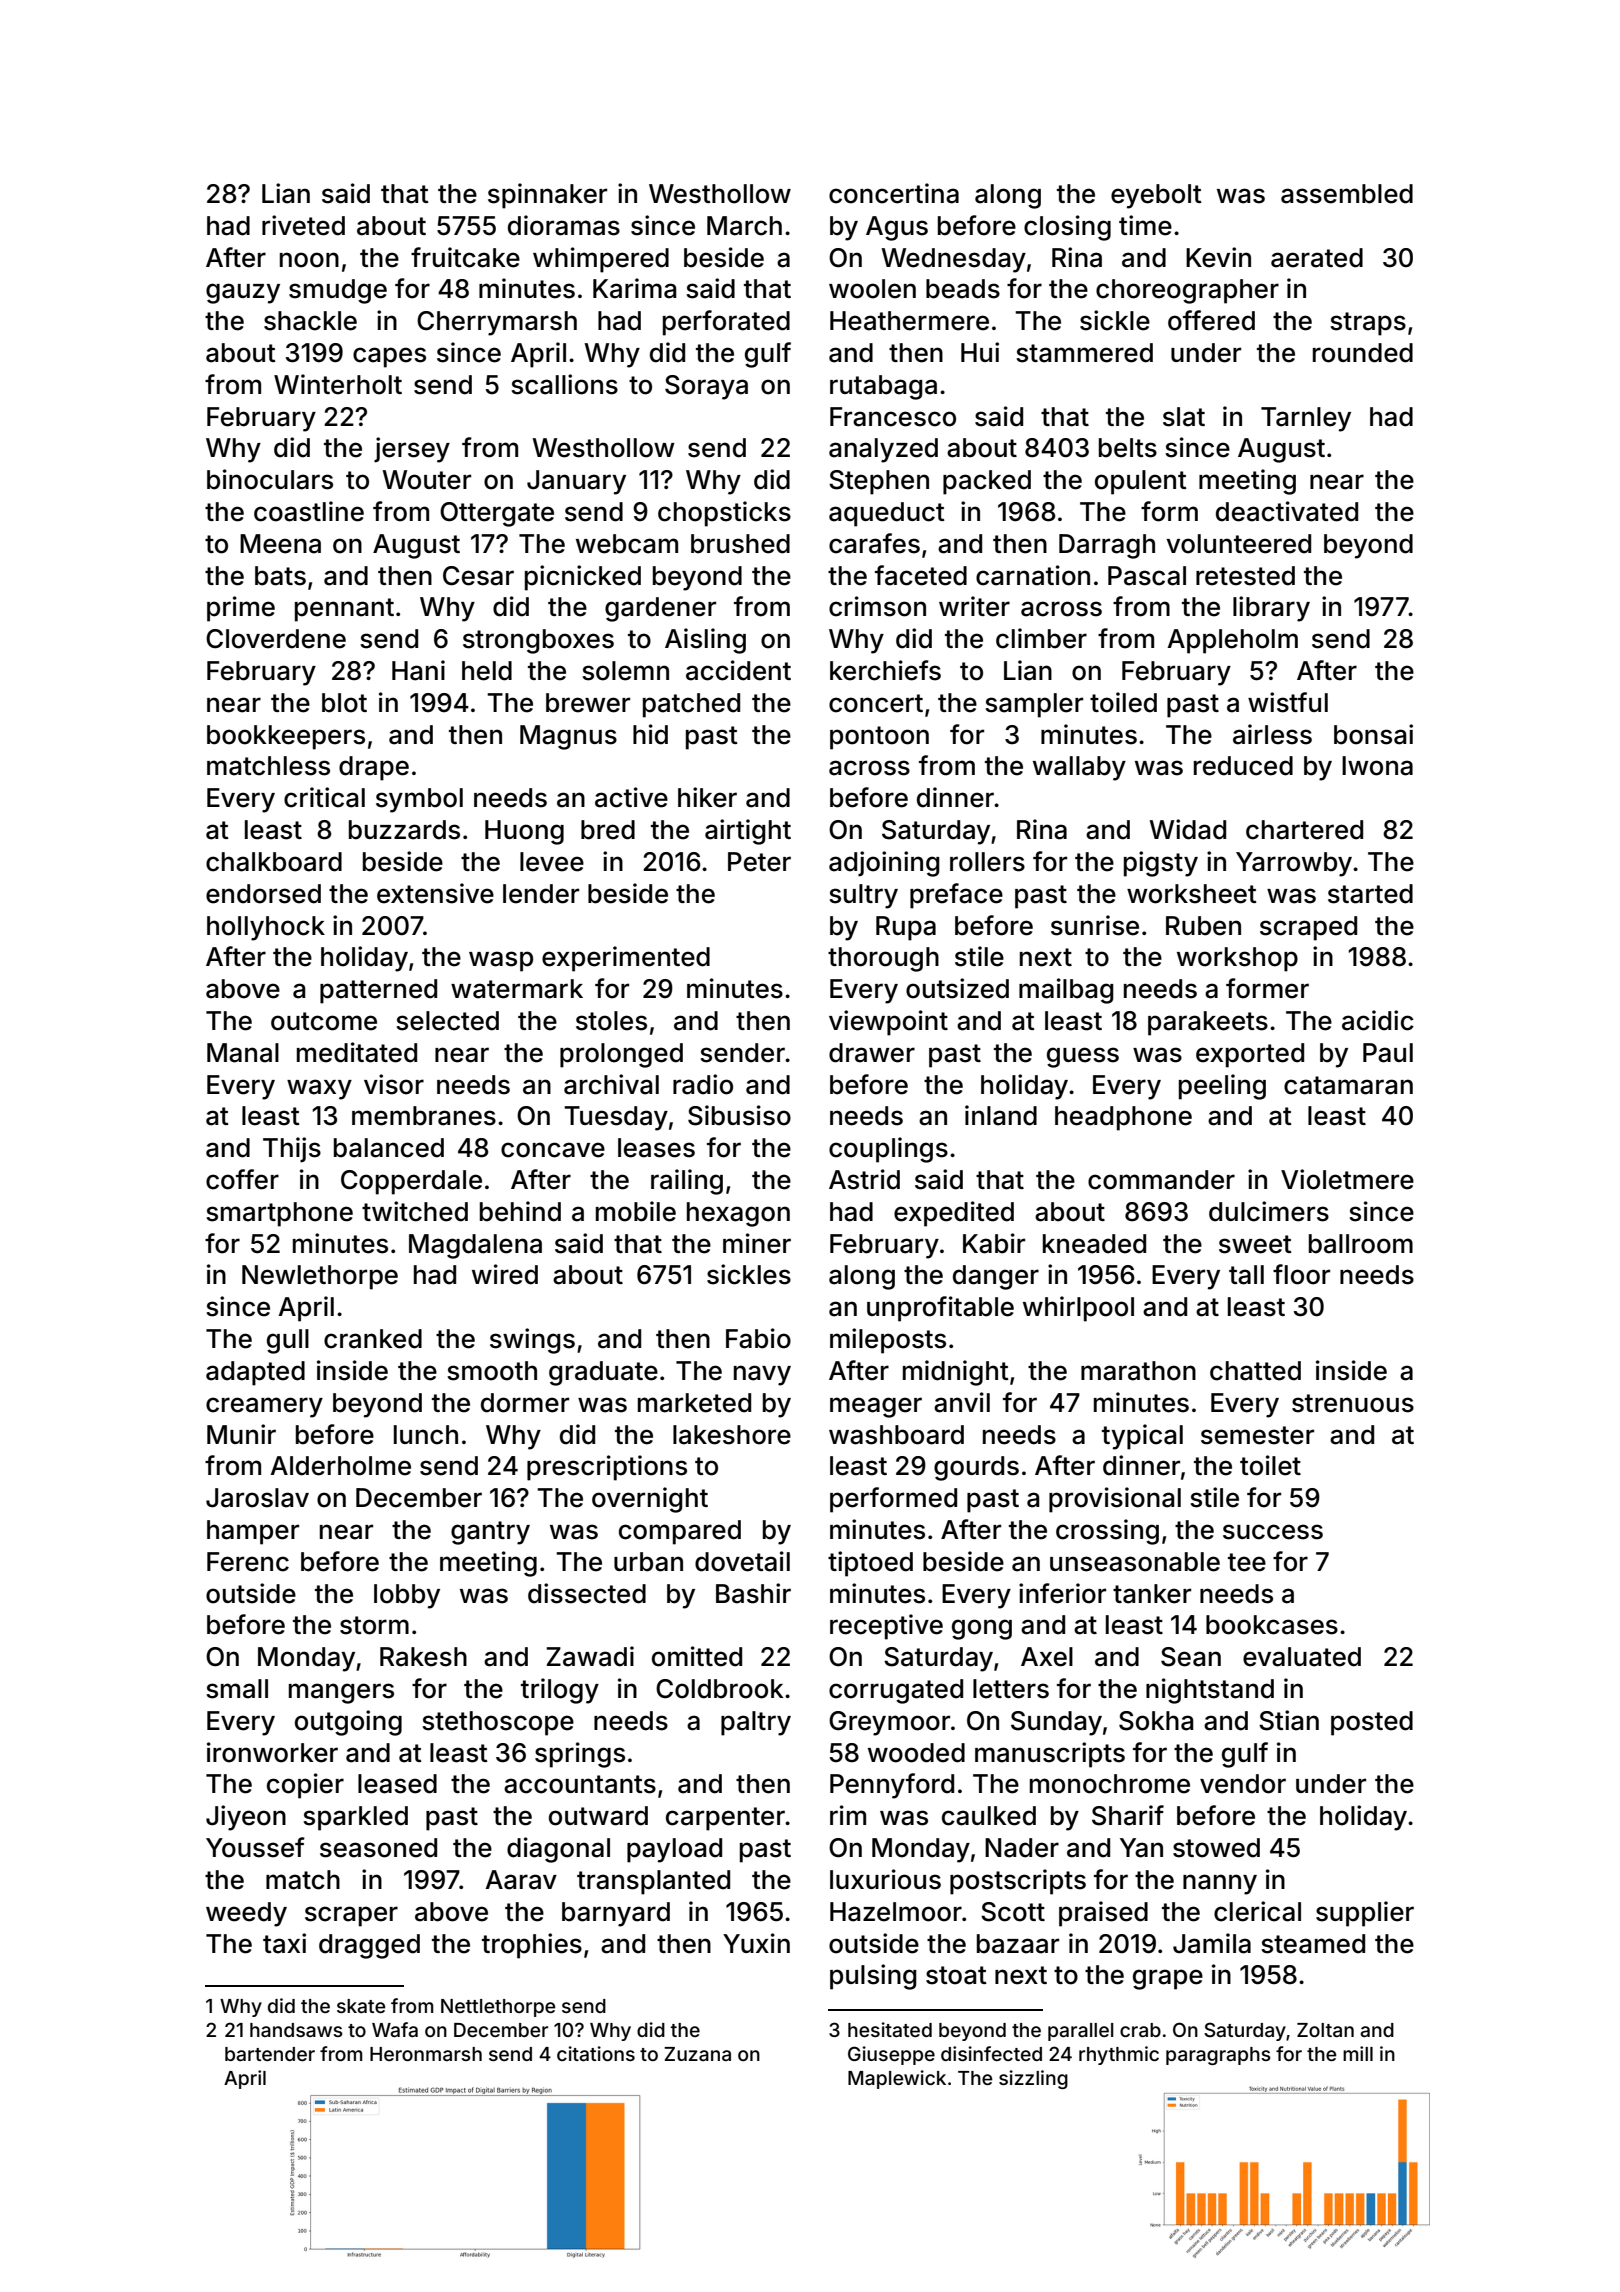 The height and width of the screenshot is (2292, 1620). I want to click on smartphone, so click(279, 1214).
